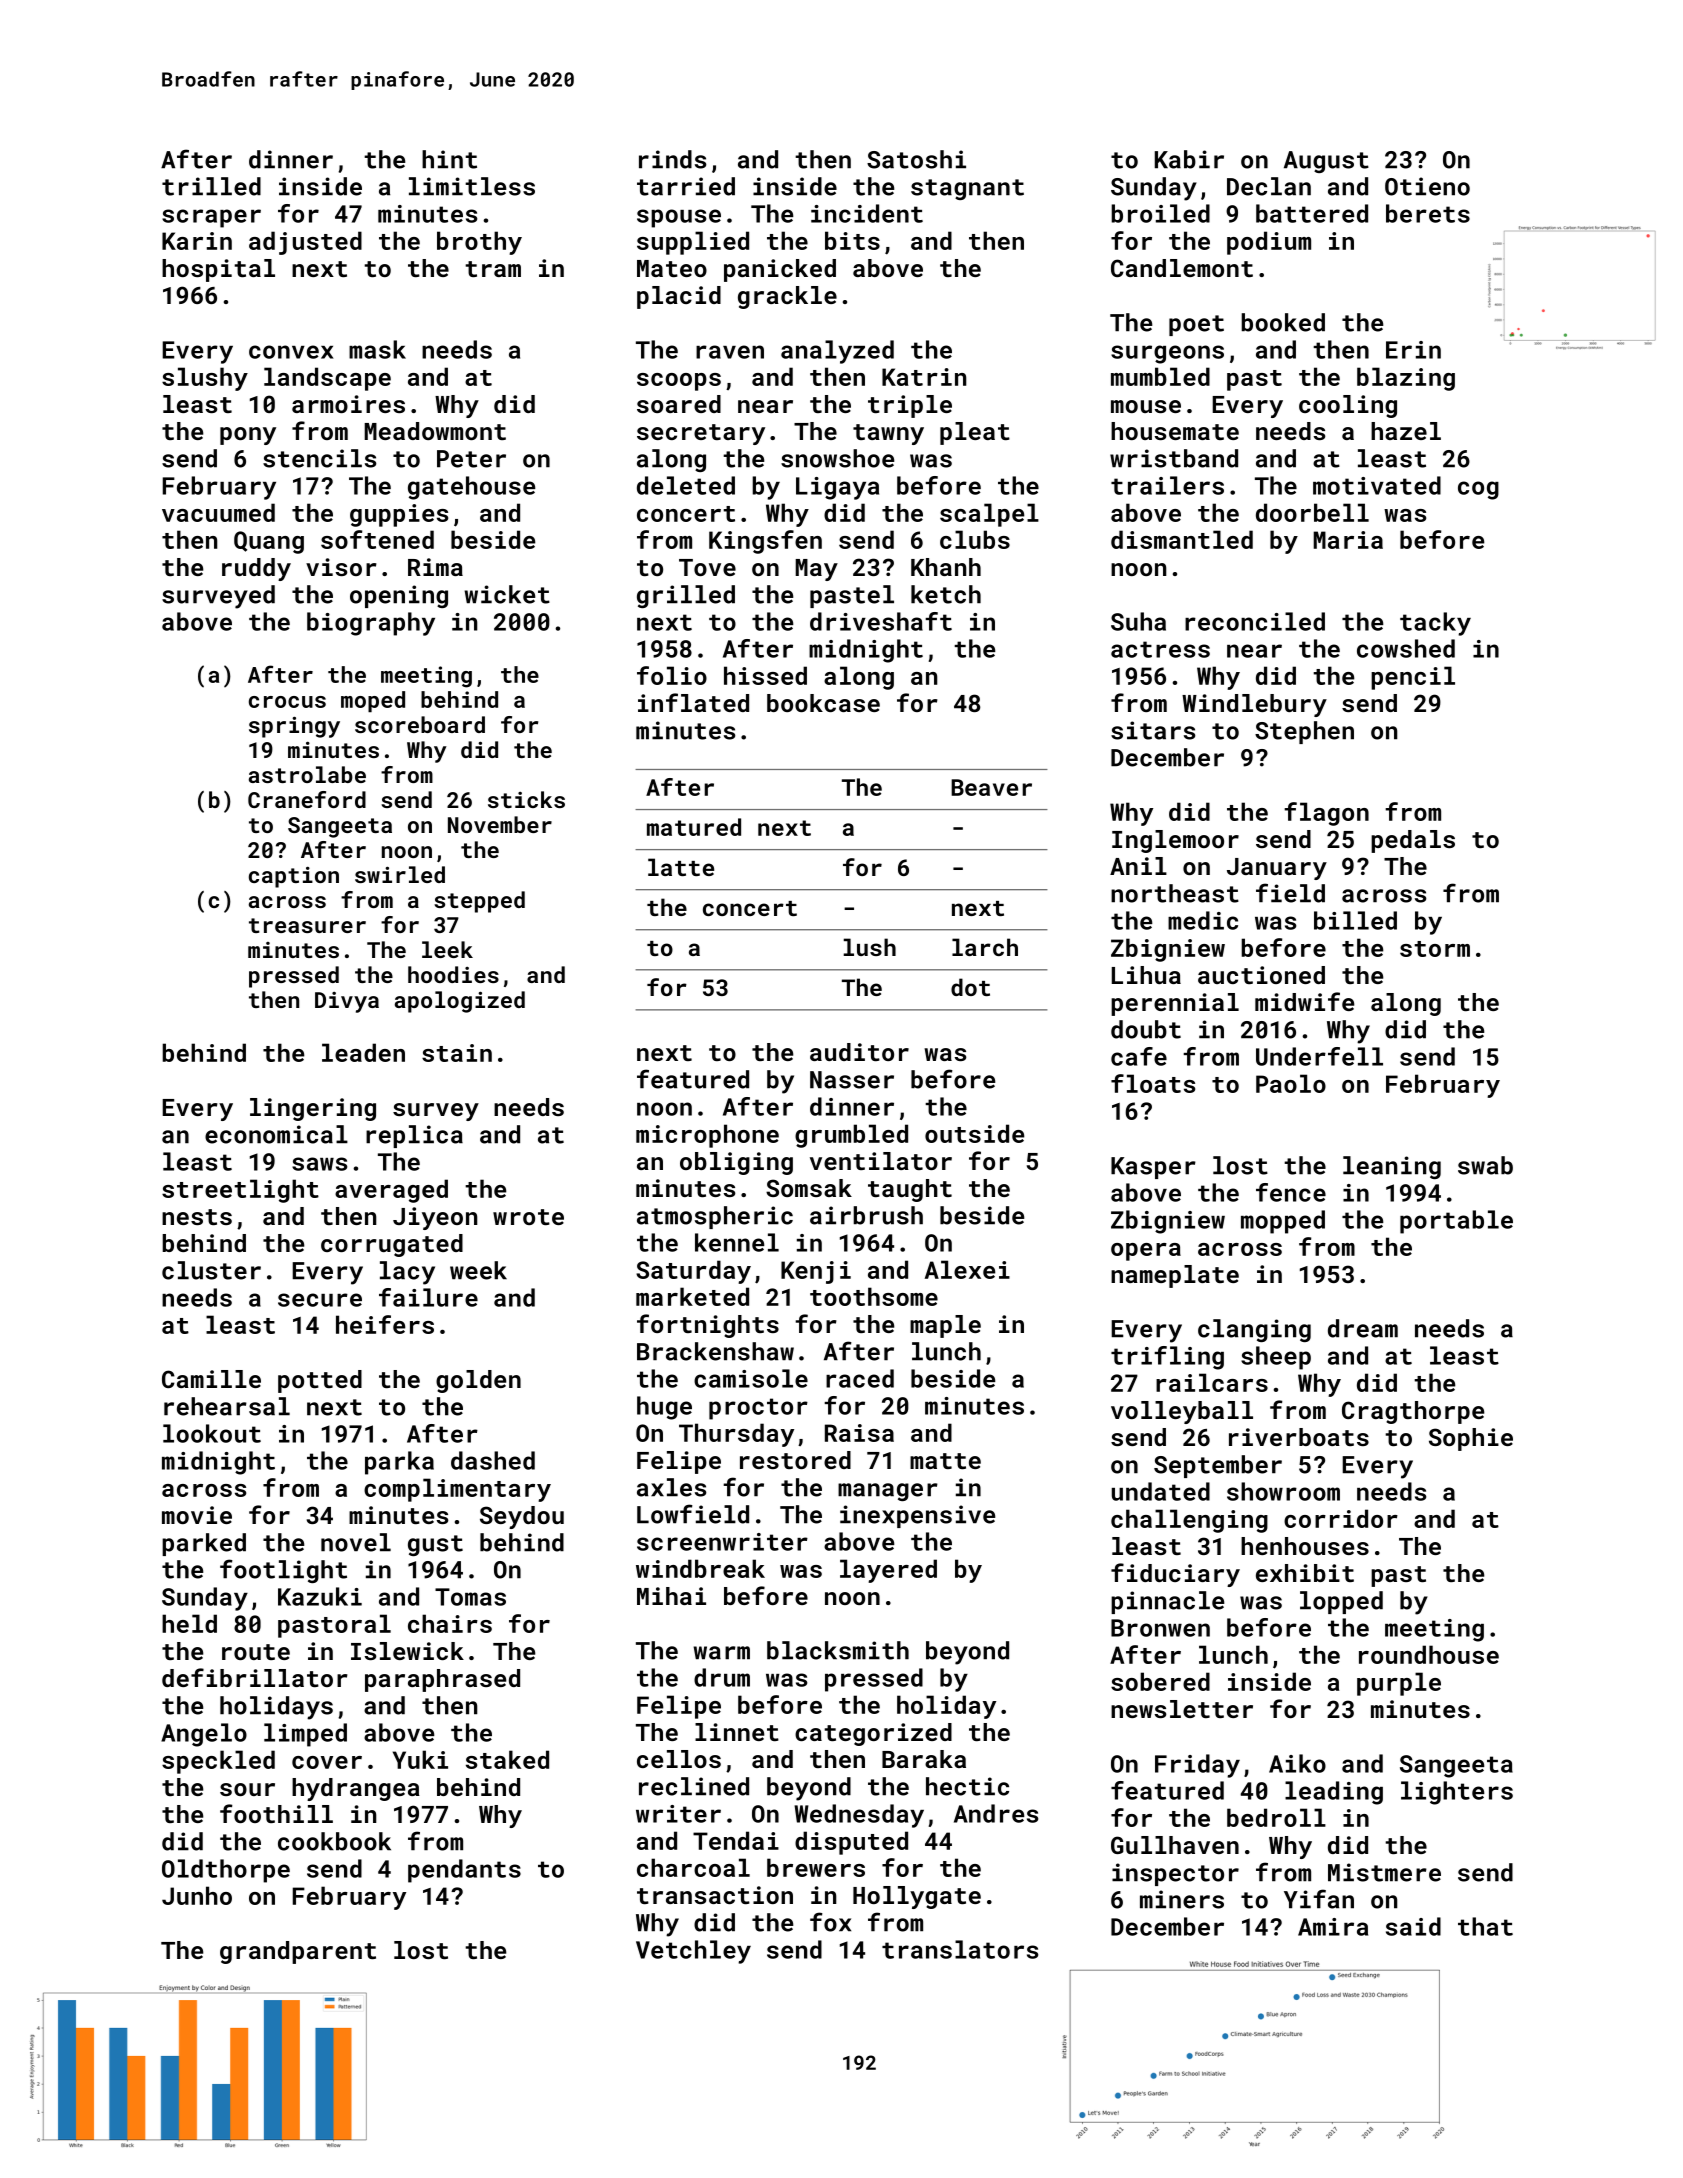  I want to click on hint, so click(449, 159).
